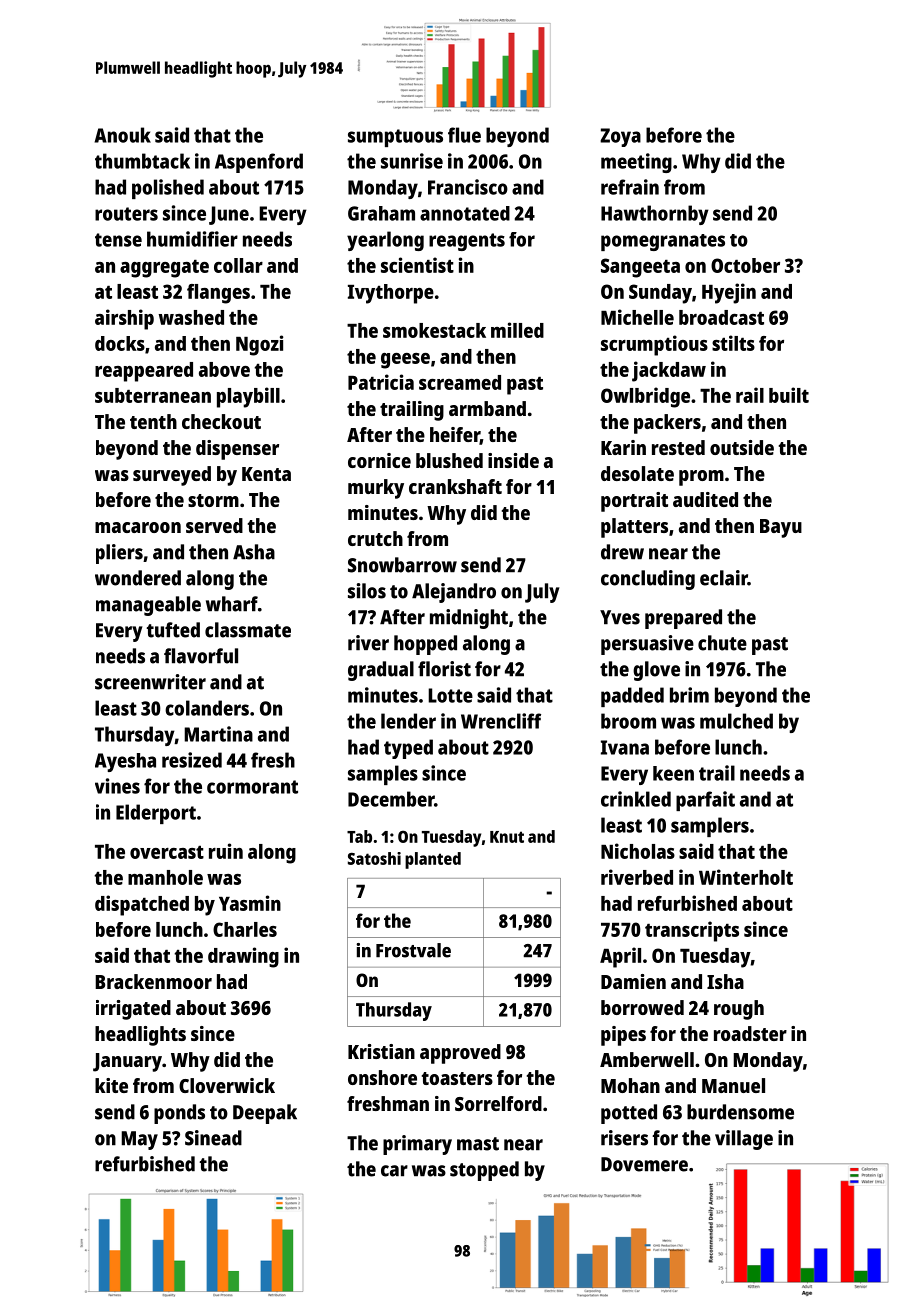 The width and height of the screenshot is (908, 1316). What do you see at coordinates (455, 486) in the screenshot?
I see `crankshaft` at bounding box center [455, 486].
